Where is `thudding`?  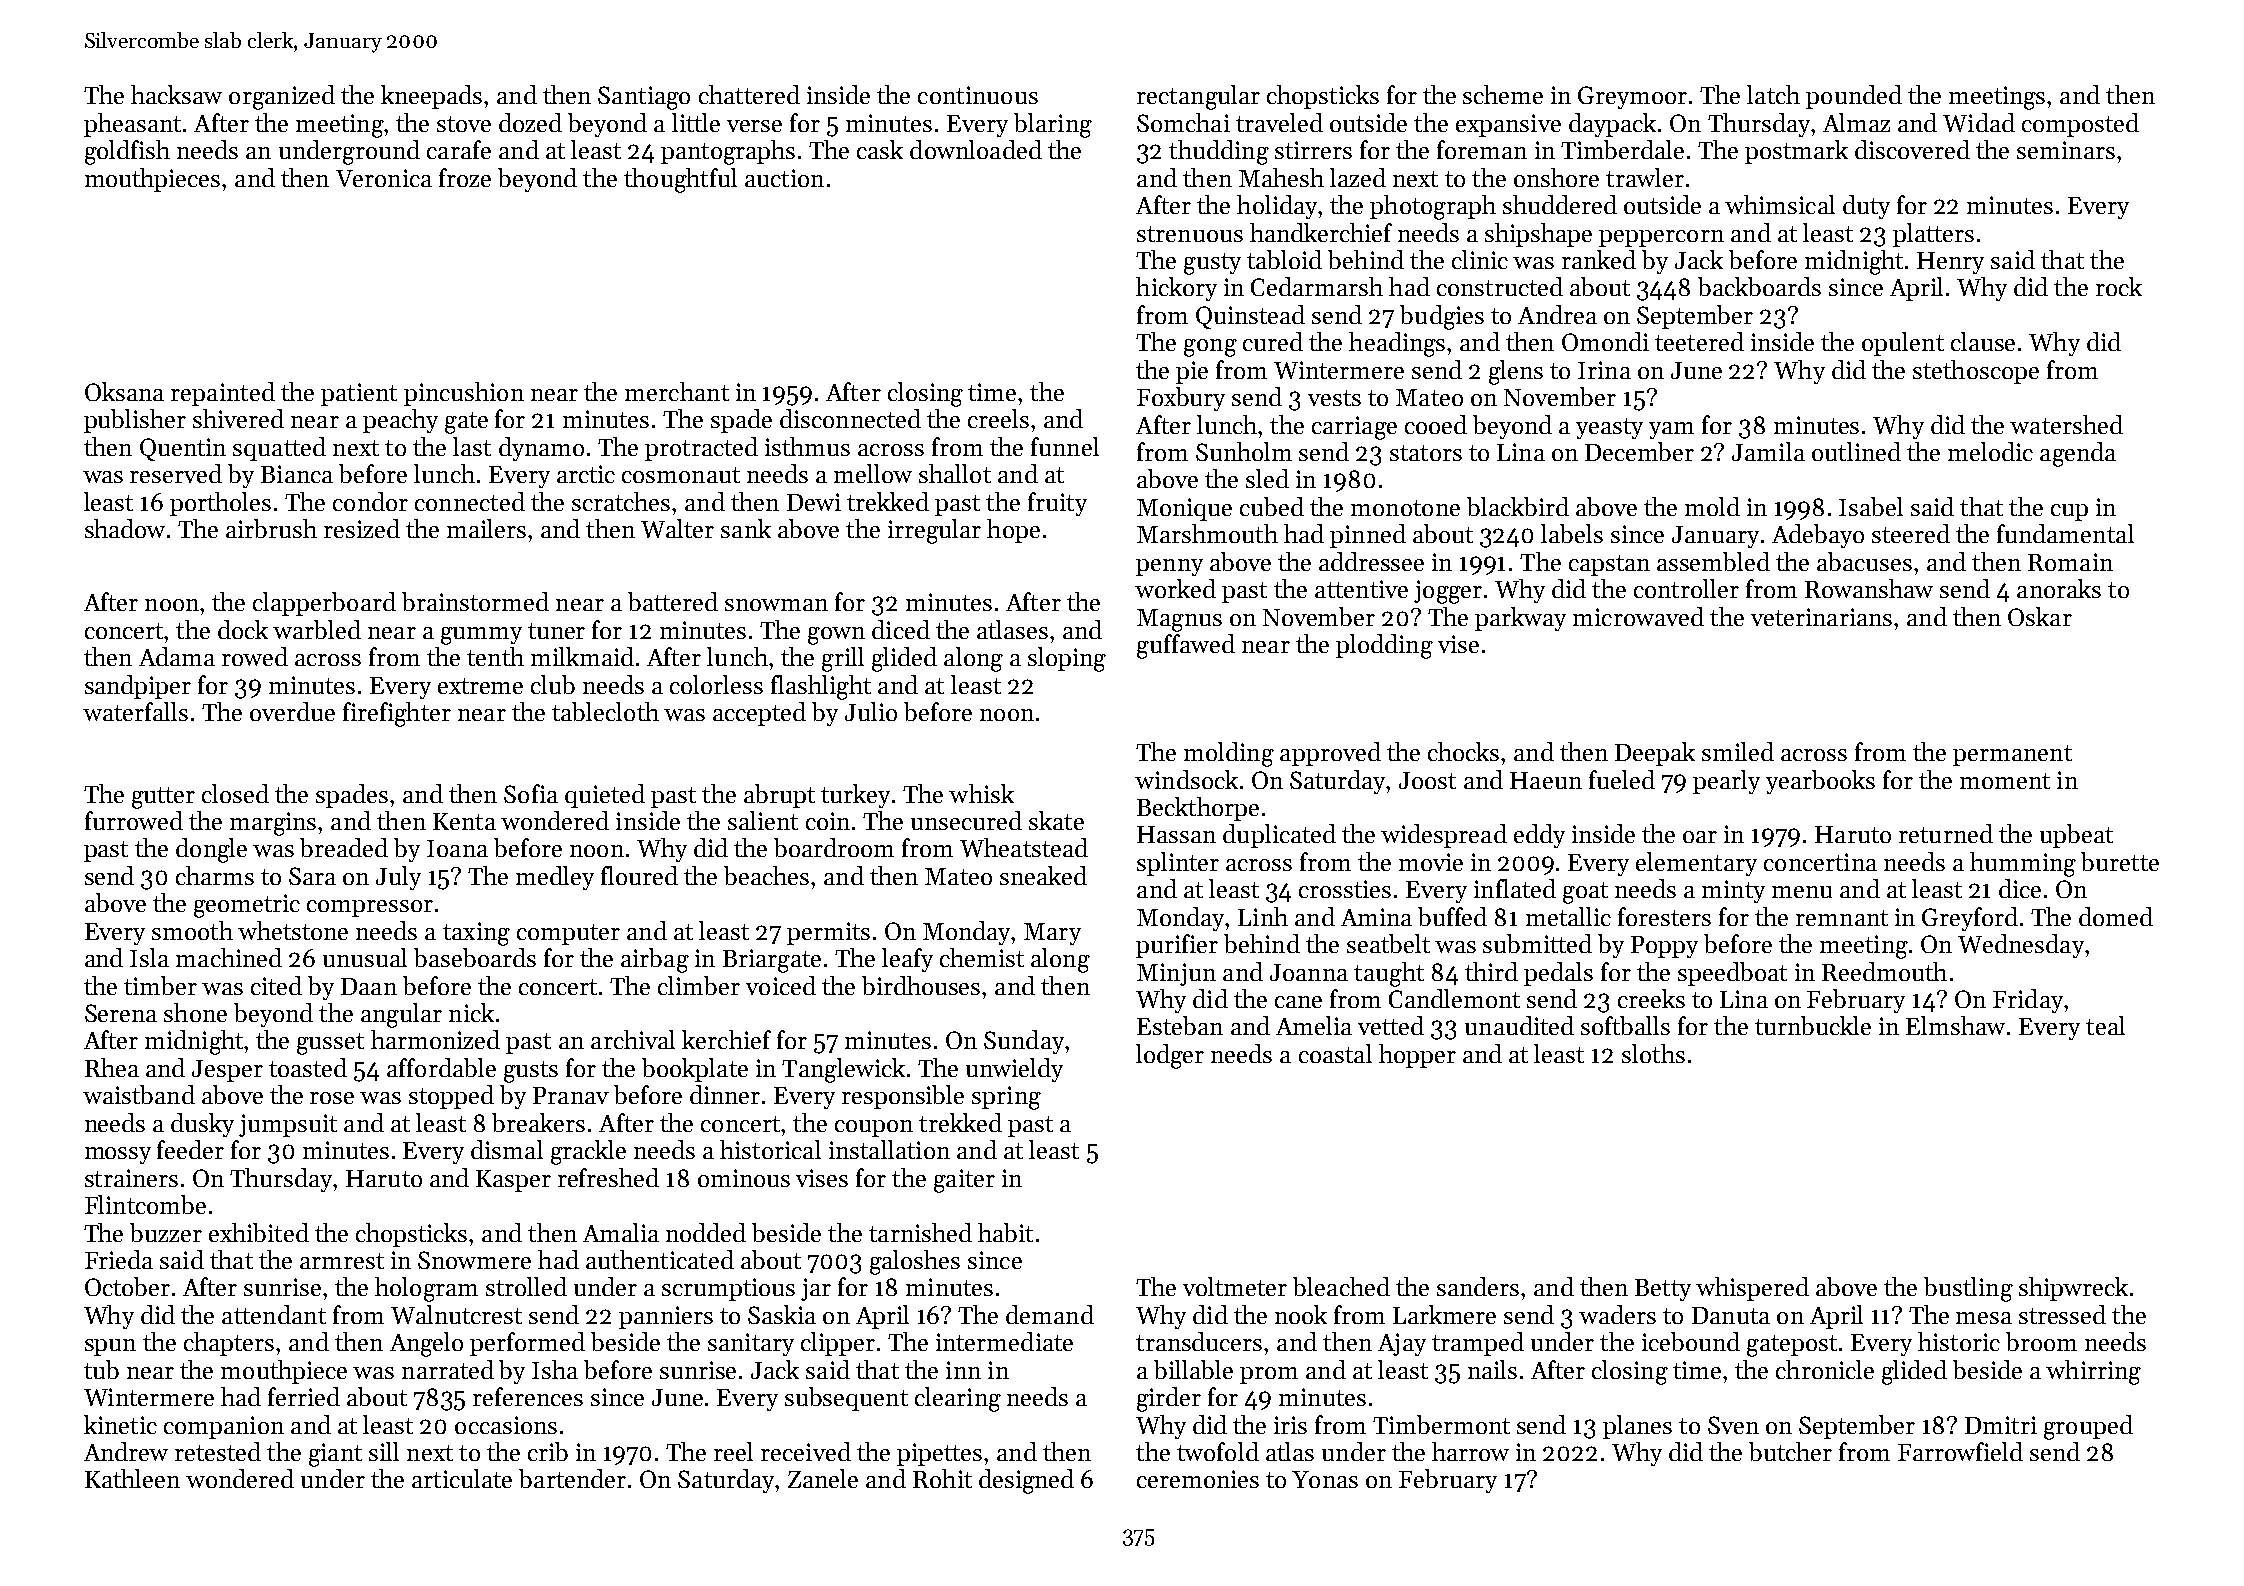 thudding is located at coordinates (1219, 152).
